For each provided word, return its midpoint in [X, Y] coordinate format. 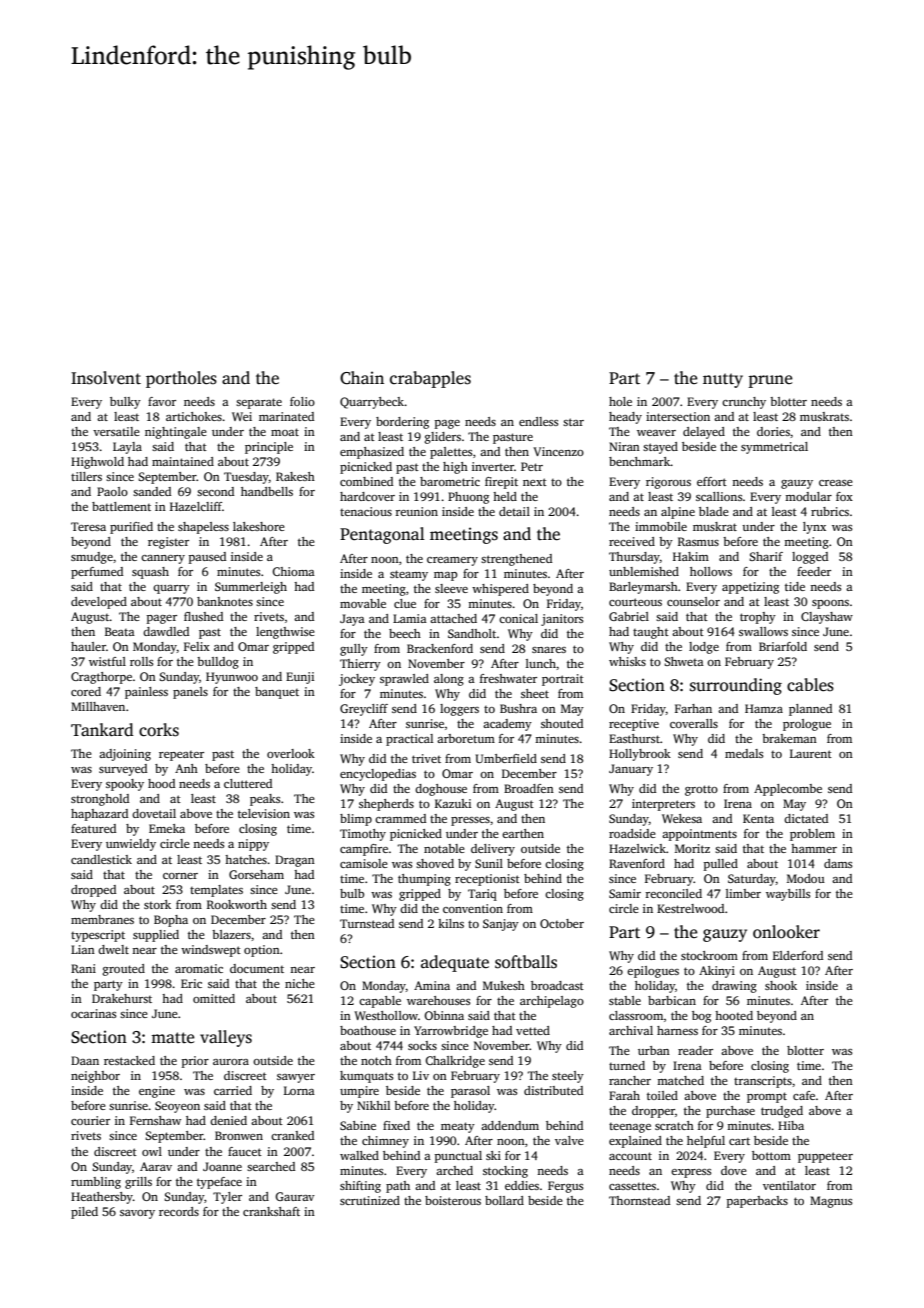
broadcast [557, 985]
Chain [362, 378]
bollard [504, 1200]
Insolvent [106, 378]
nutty [723, 380]
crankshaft [271, 1211]
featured [93, 828]
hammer [814, 848]
